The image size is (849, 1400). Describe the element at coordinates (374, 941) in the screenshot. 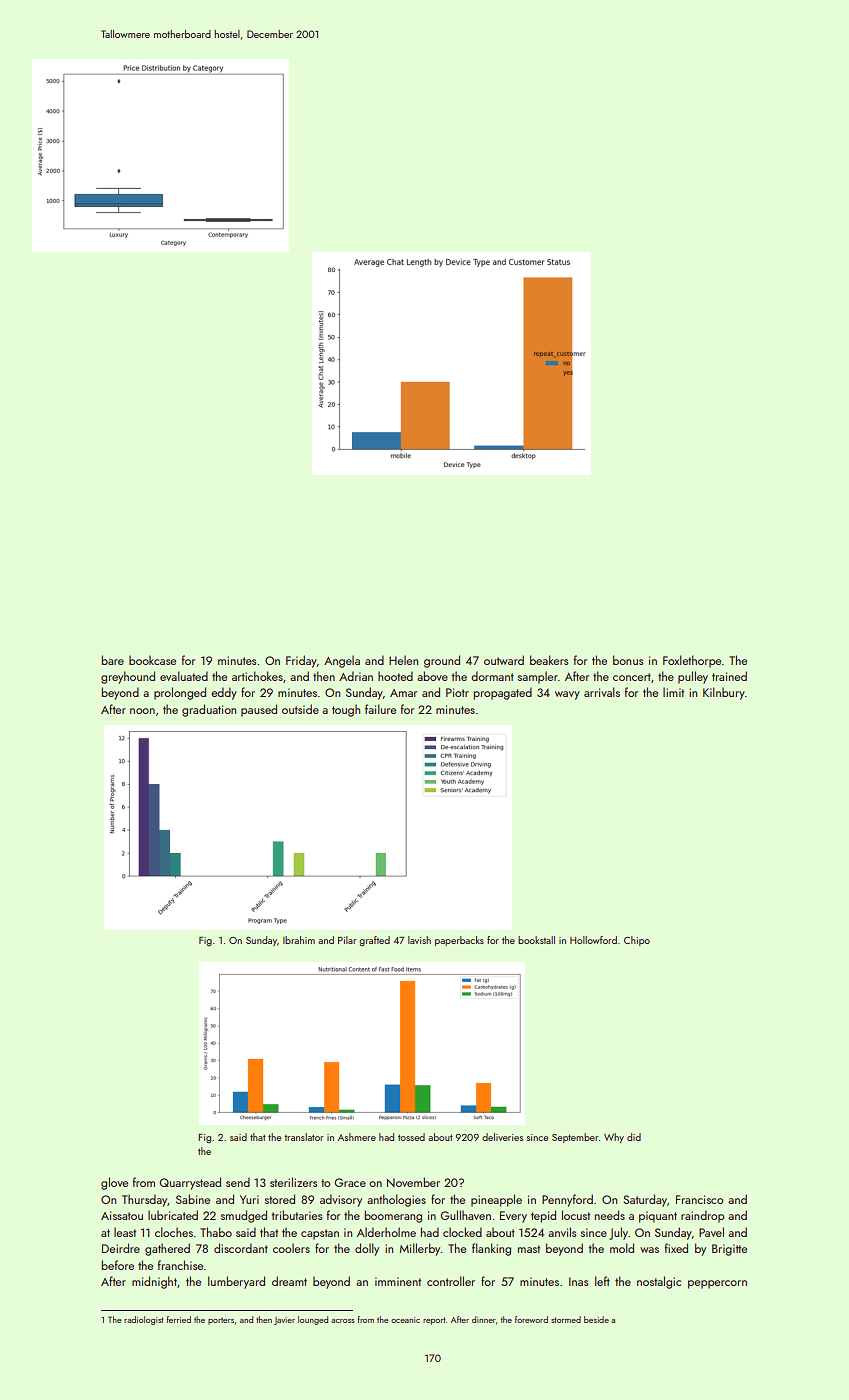

I see `grafted` at that location.
